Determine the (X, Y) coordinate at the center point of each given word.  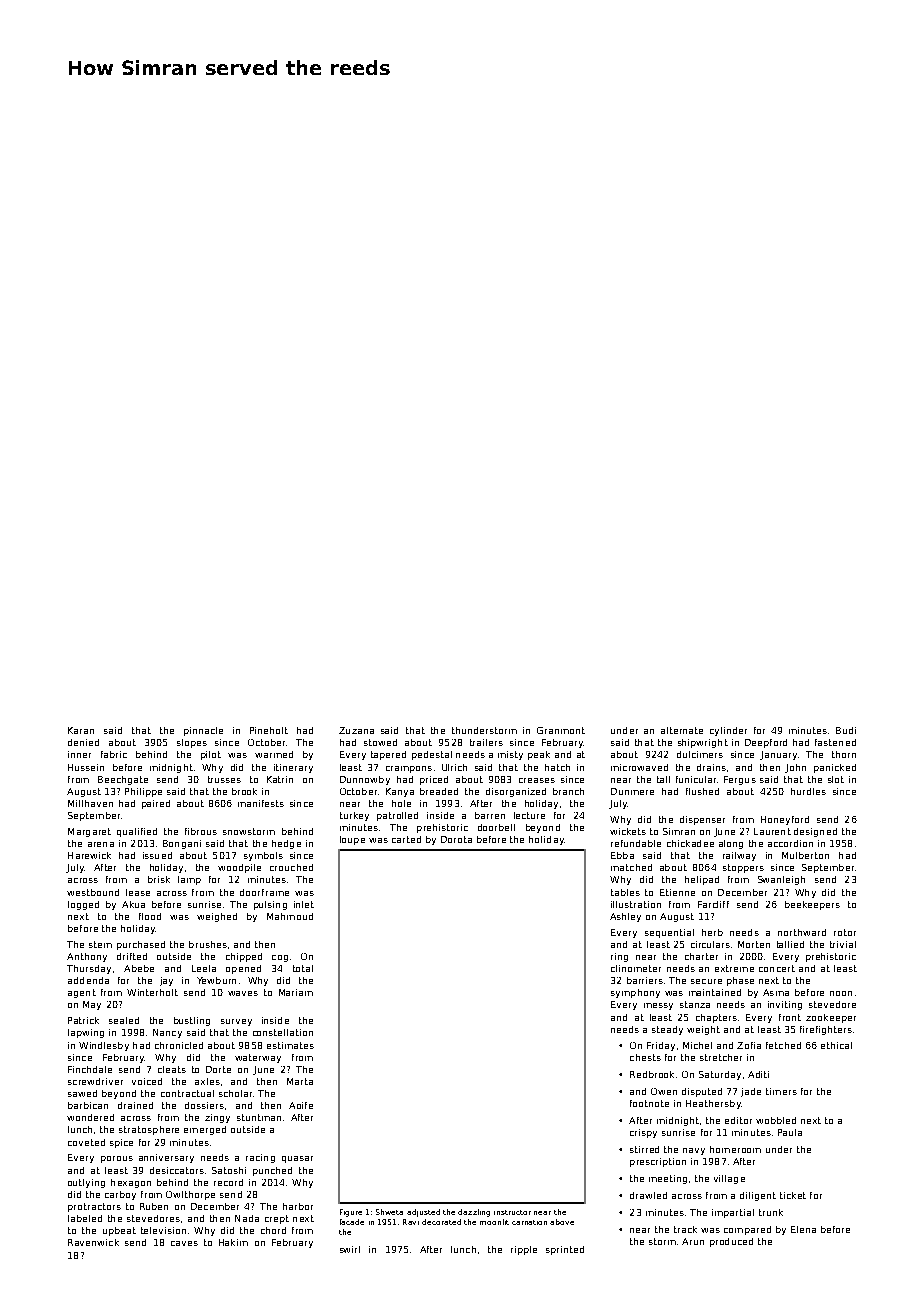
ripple (524, 1250)
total (303, 968)
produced (731, 1242)
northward (802, 932)
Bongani (182, 844)
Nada (247, 1218)
